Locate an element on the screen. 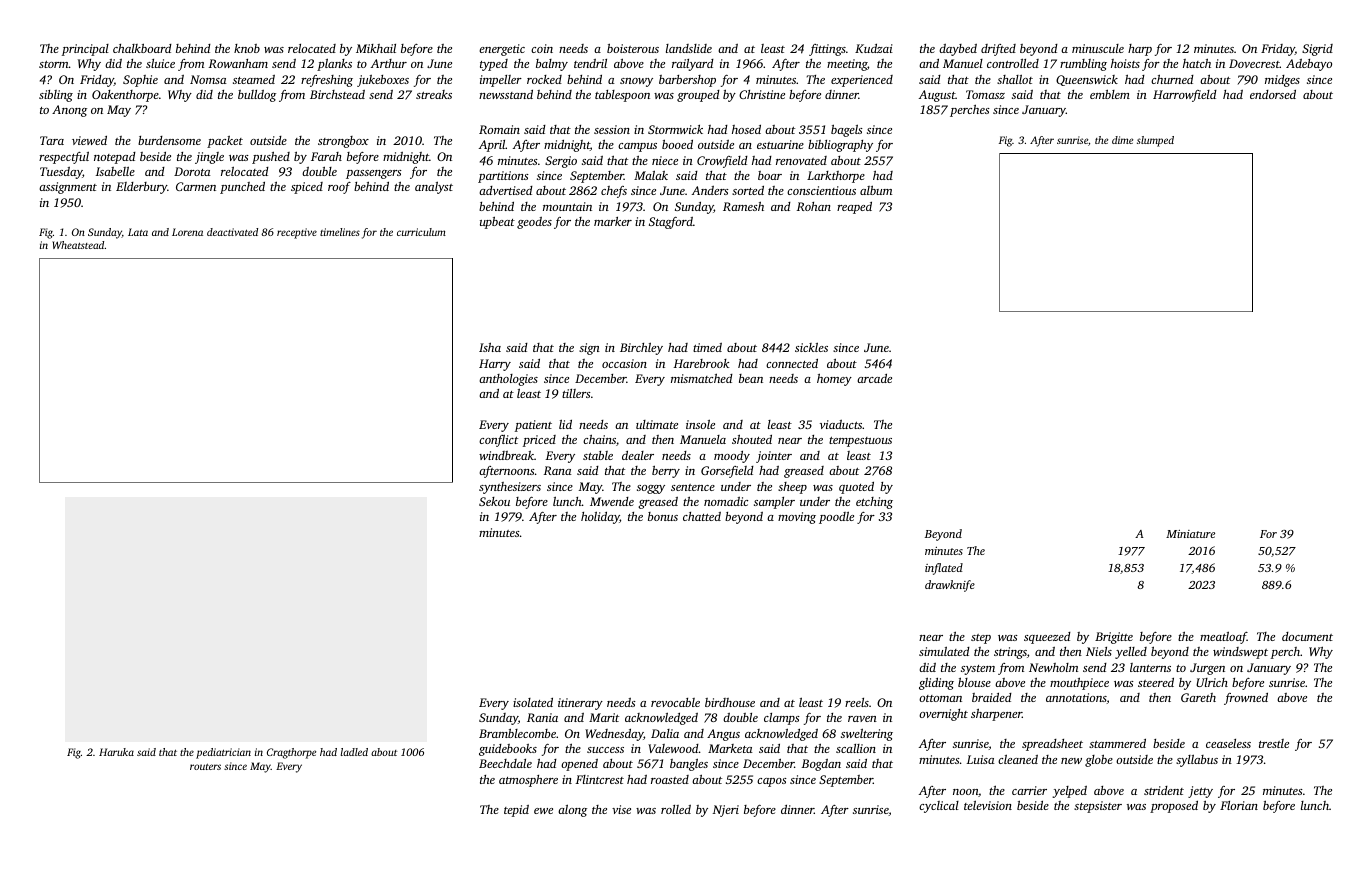 Image resolution: width=1372 pixels, height=887 pixels. homey is located at coordinates (834, 379).
